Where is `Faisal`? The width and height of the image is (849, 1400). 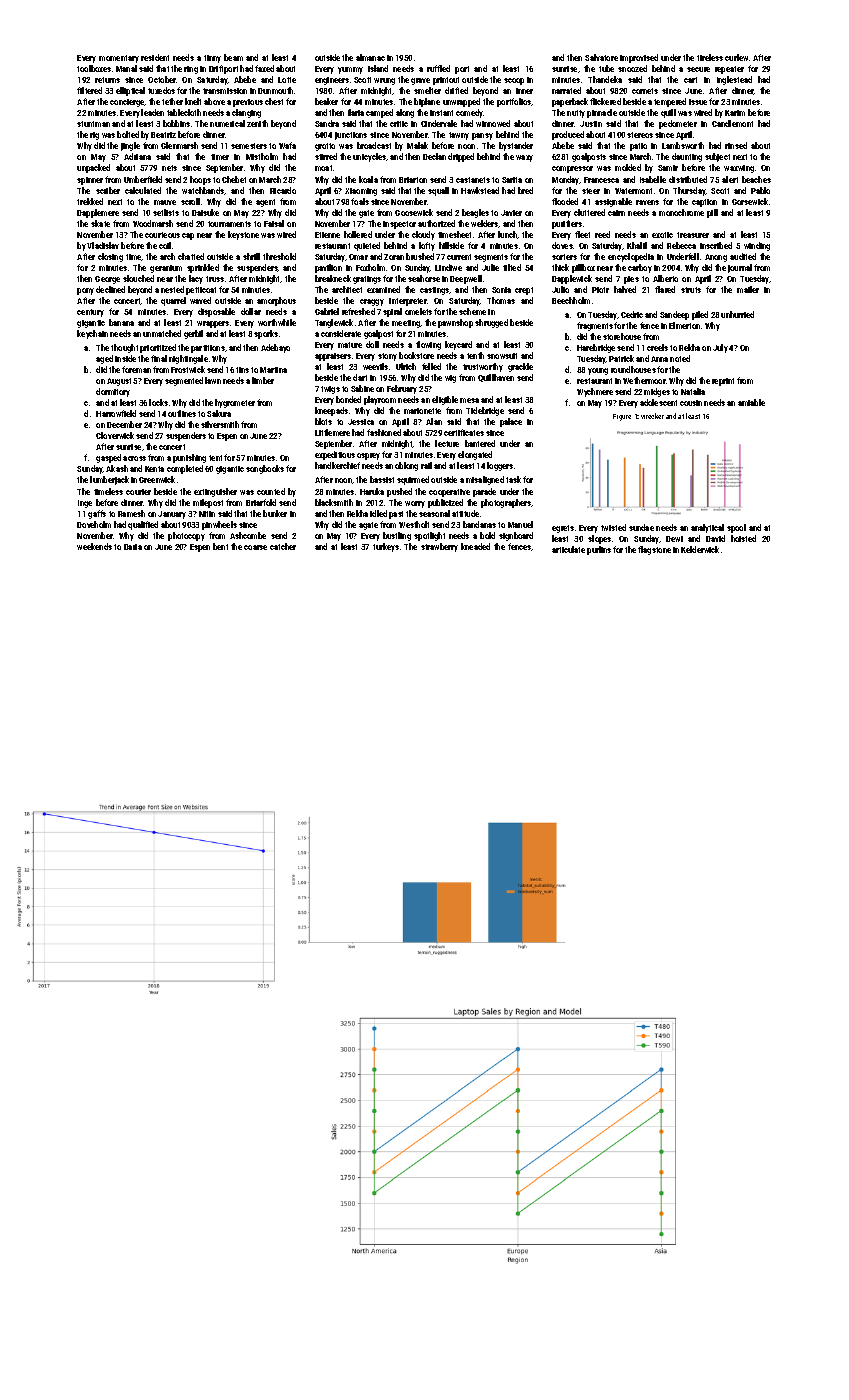 Faisal is located at coordinates (274, 223).
